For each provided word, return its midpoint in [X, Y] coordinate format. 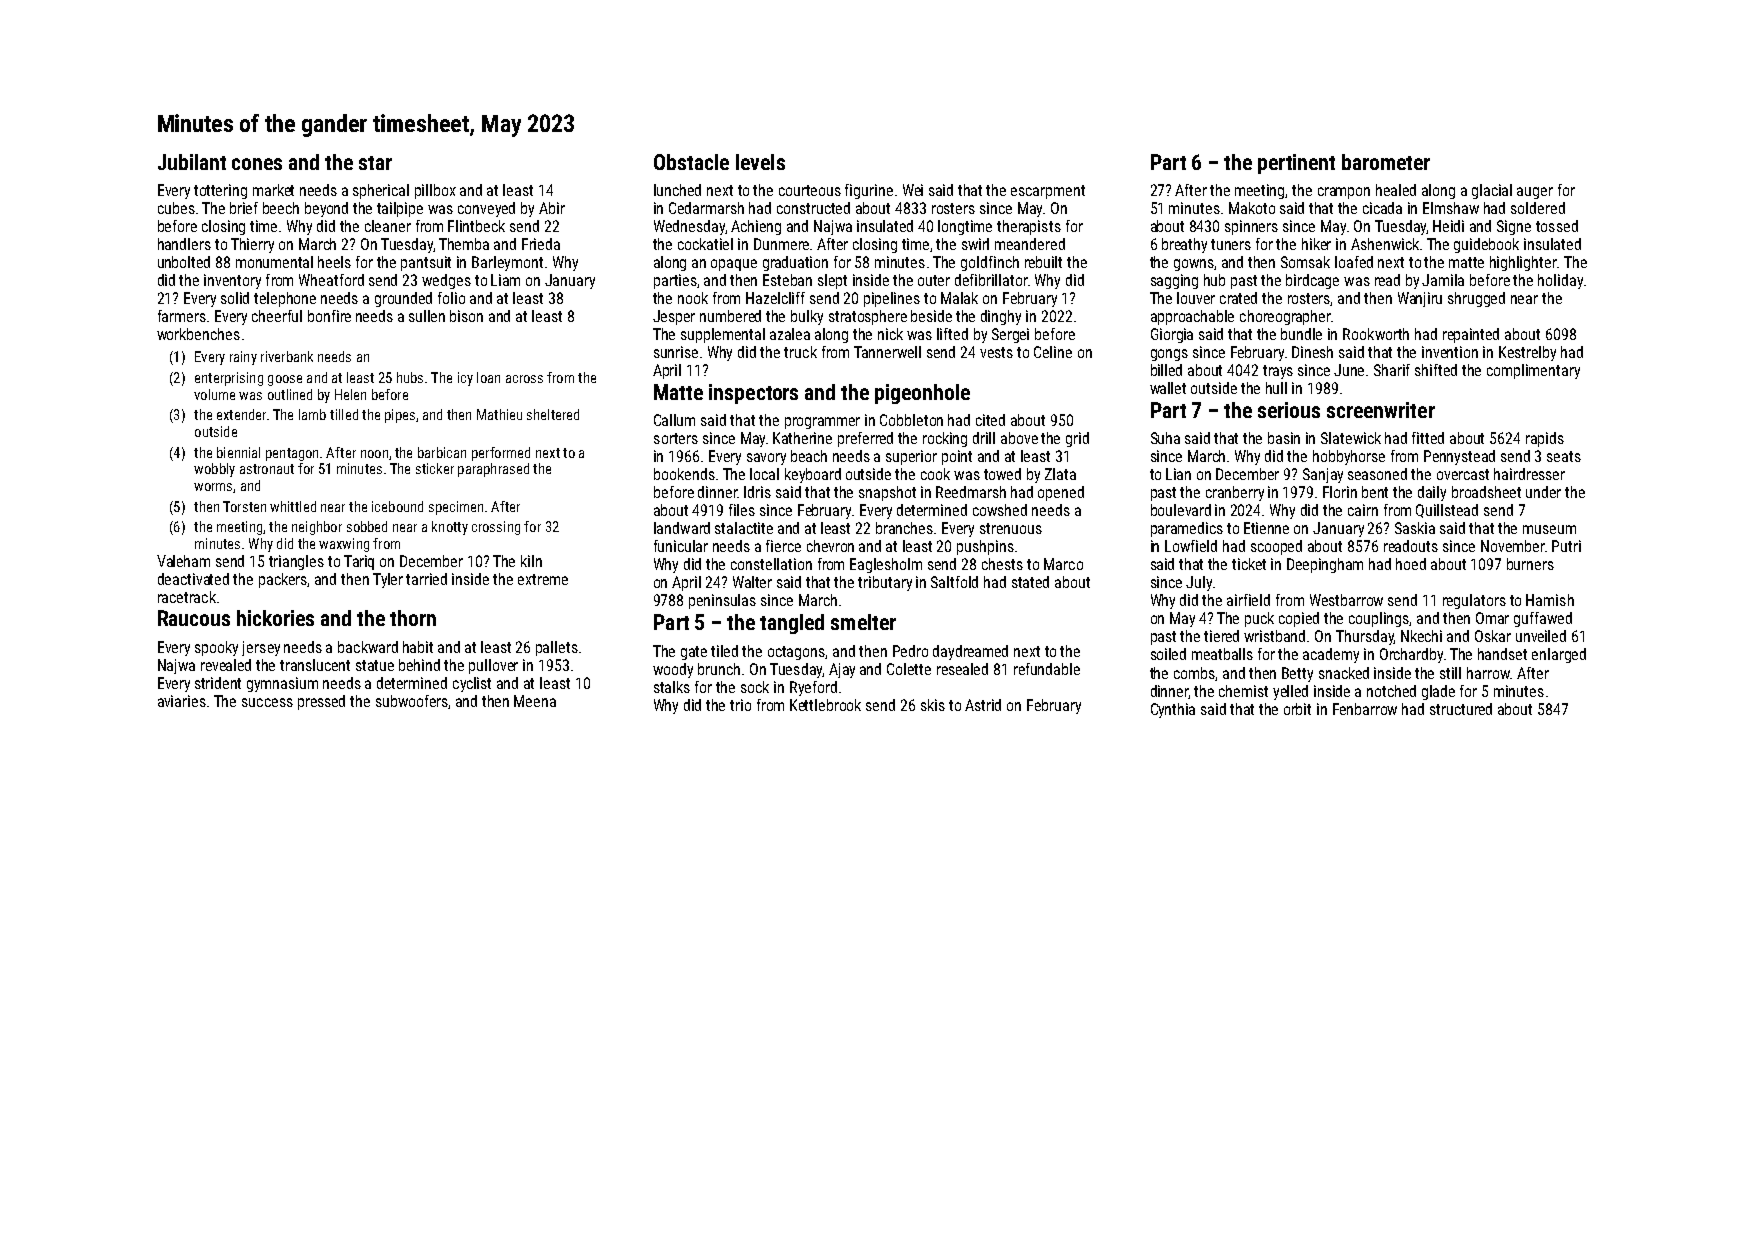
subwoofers [412, 702]
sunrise [676, 352]
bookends [684, 474]
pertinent [1296, 164]
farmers [182, 316]
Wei [913, 190]
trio [740, 705]
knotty [450, 528]
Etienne [1266, 528]
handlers [184, 244]
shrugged [1476, 299]
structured [1461, 709]
